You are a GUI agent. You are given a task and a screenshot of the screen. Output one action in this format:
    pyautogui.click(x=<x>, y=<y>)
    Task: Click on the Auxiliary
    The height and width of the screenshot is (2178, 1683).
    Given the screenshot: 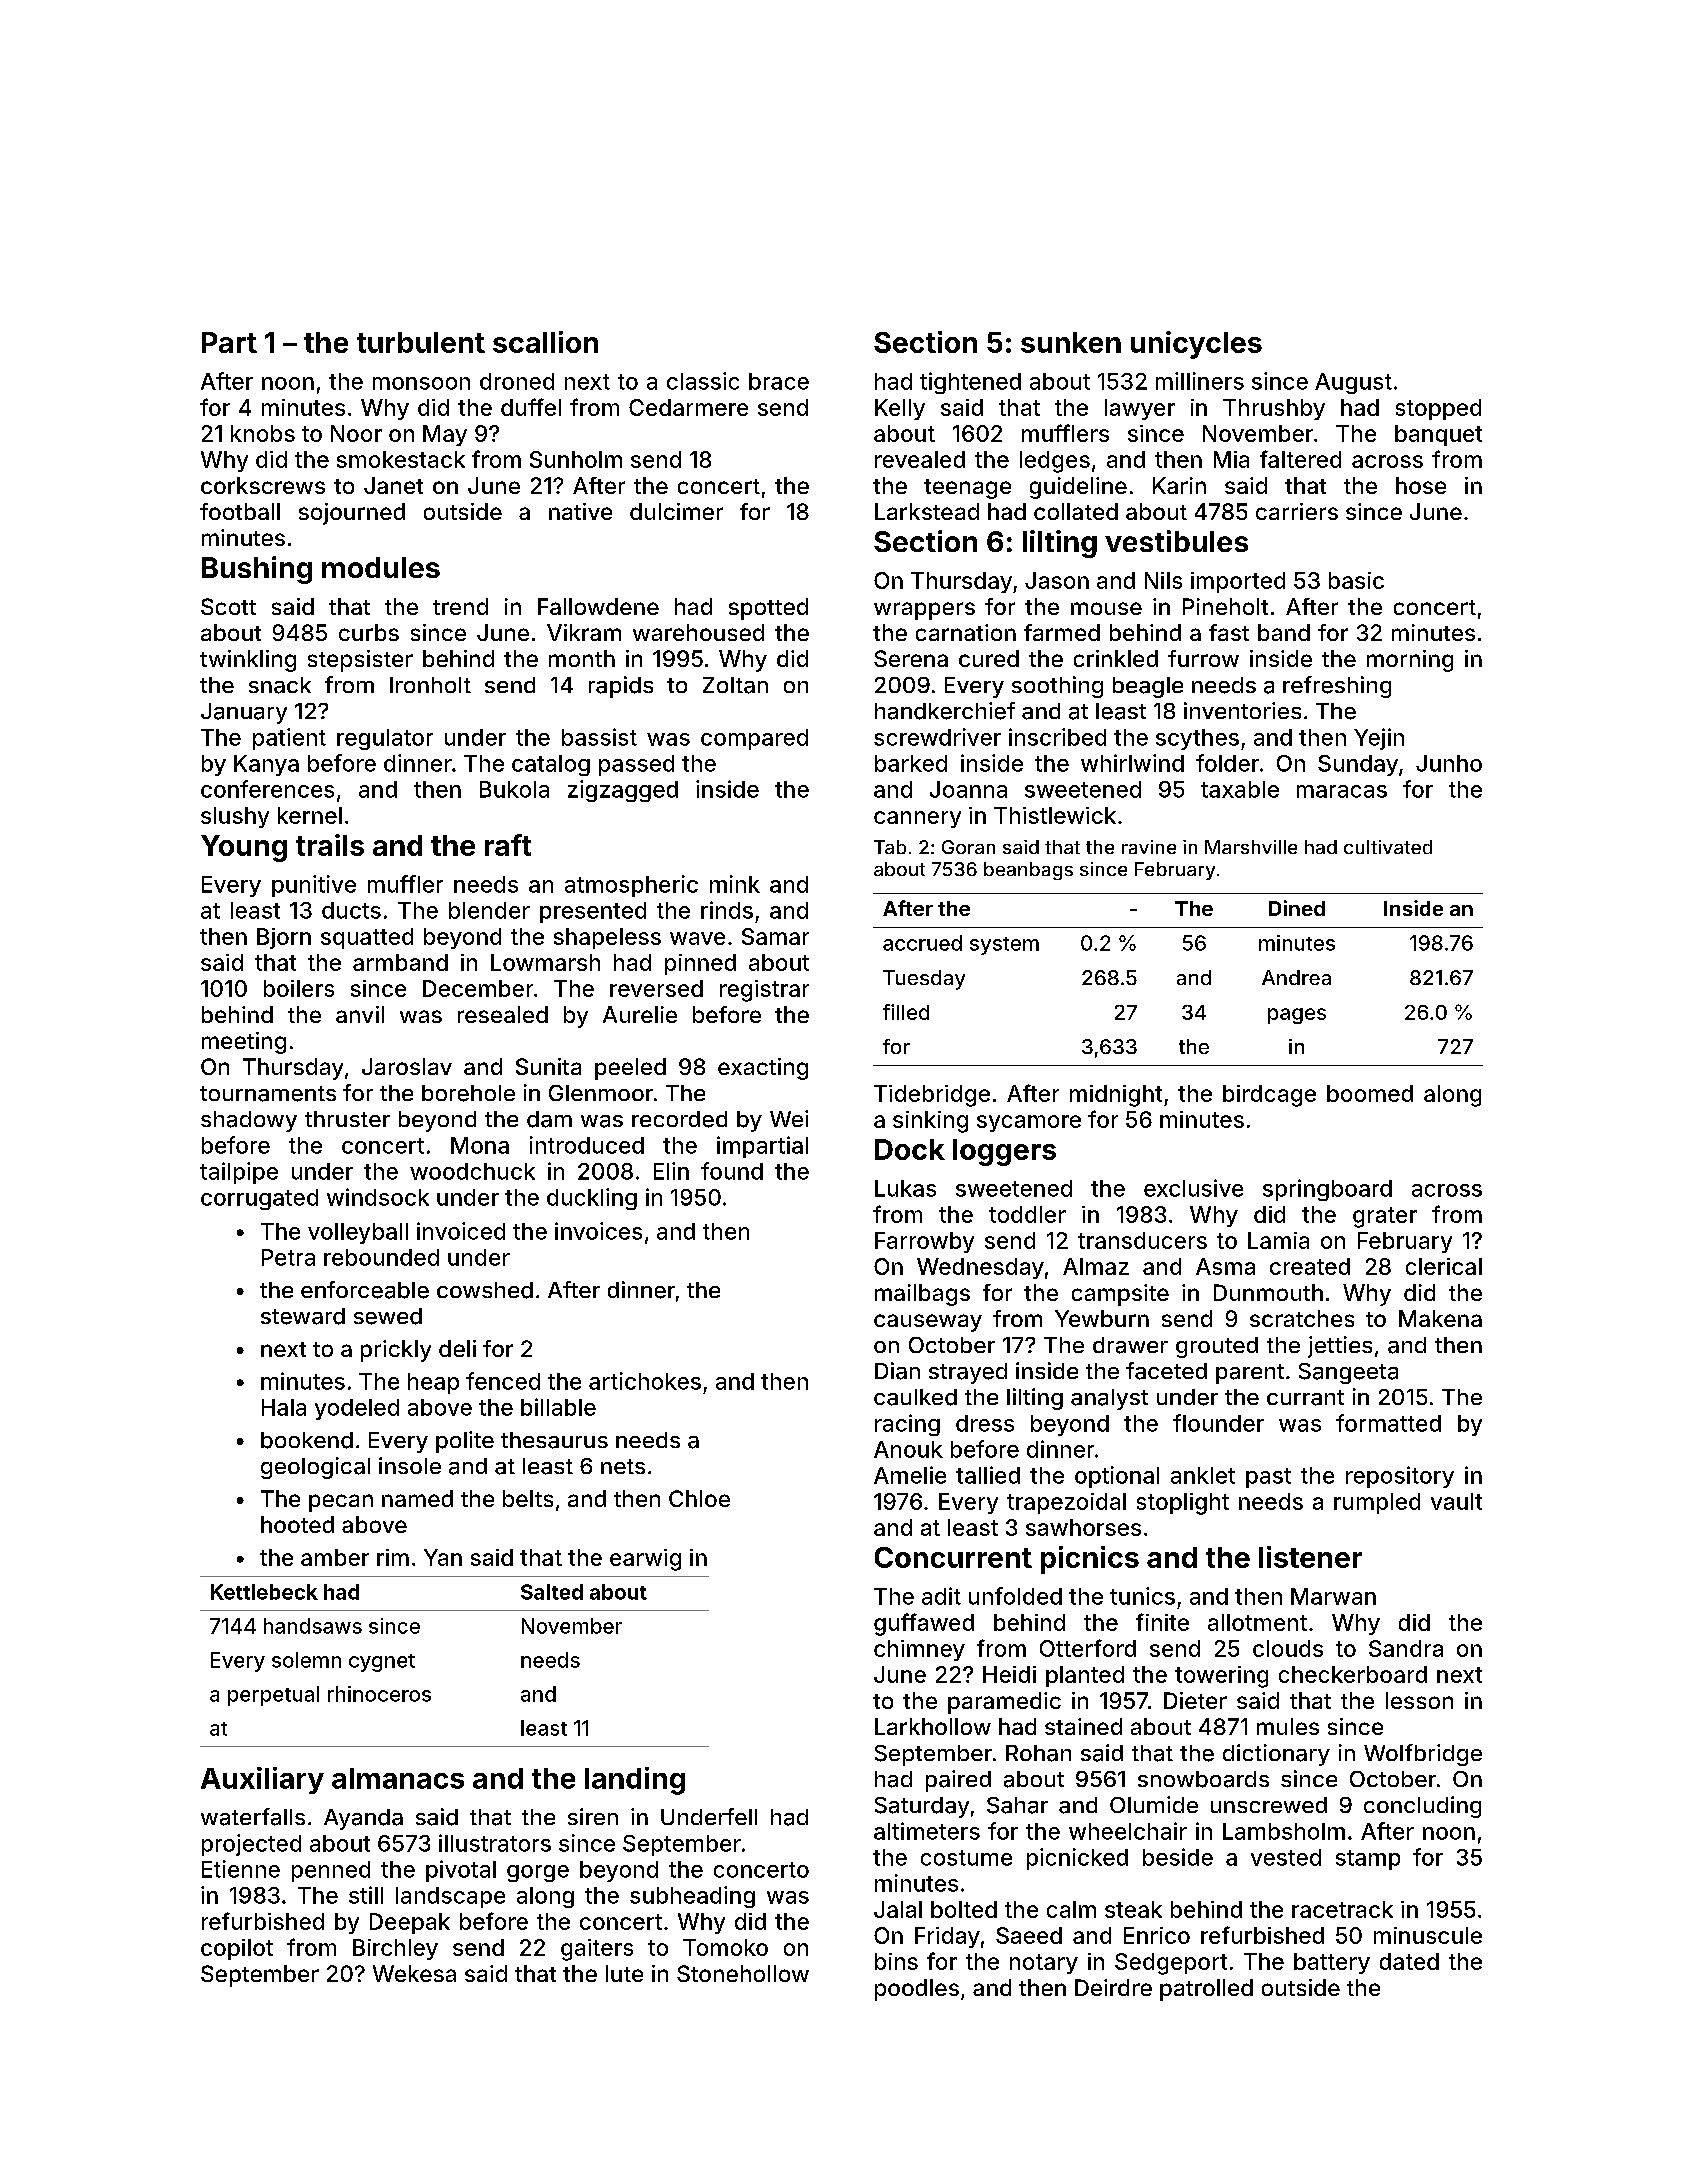 What is the action you would take?
    pyautogui.click(x=262, y=1780)
